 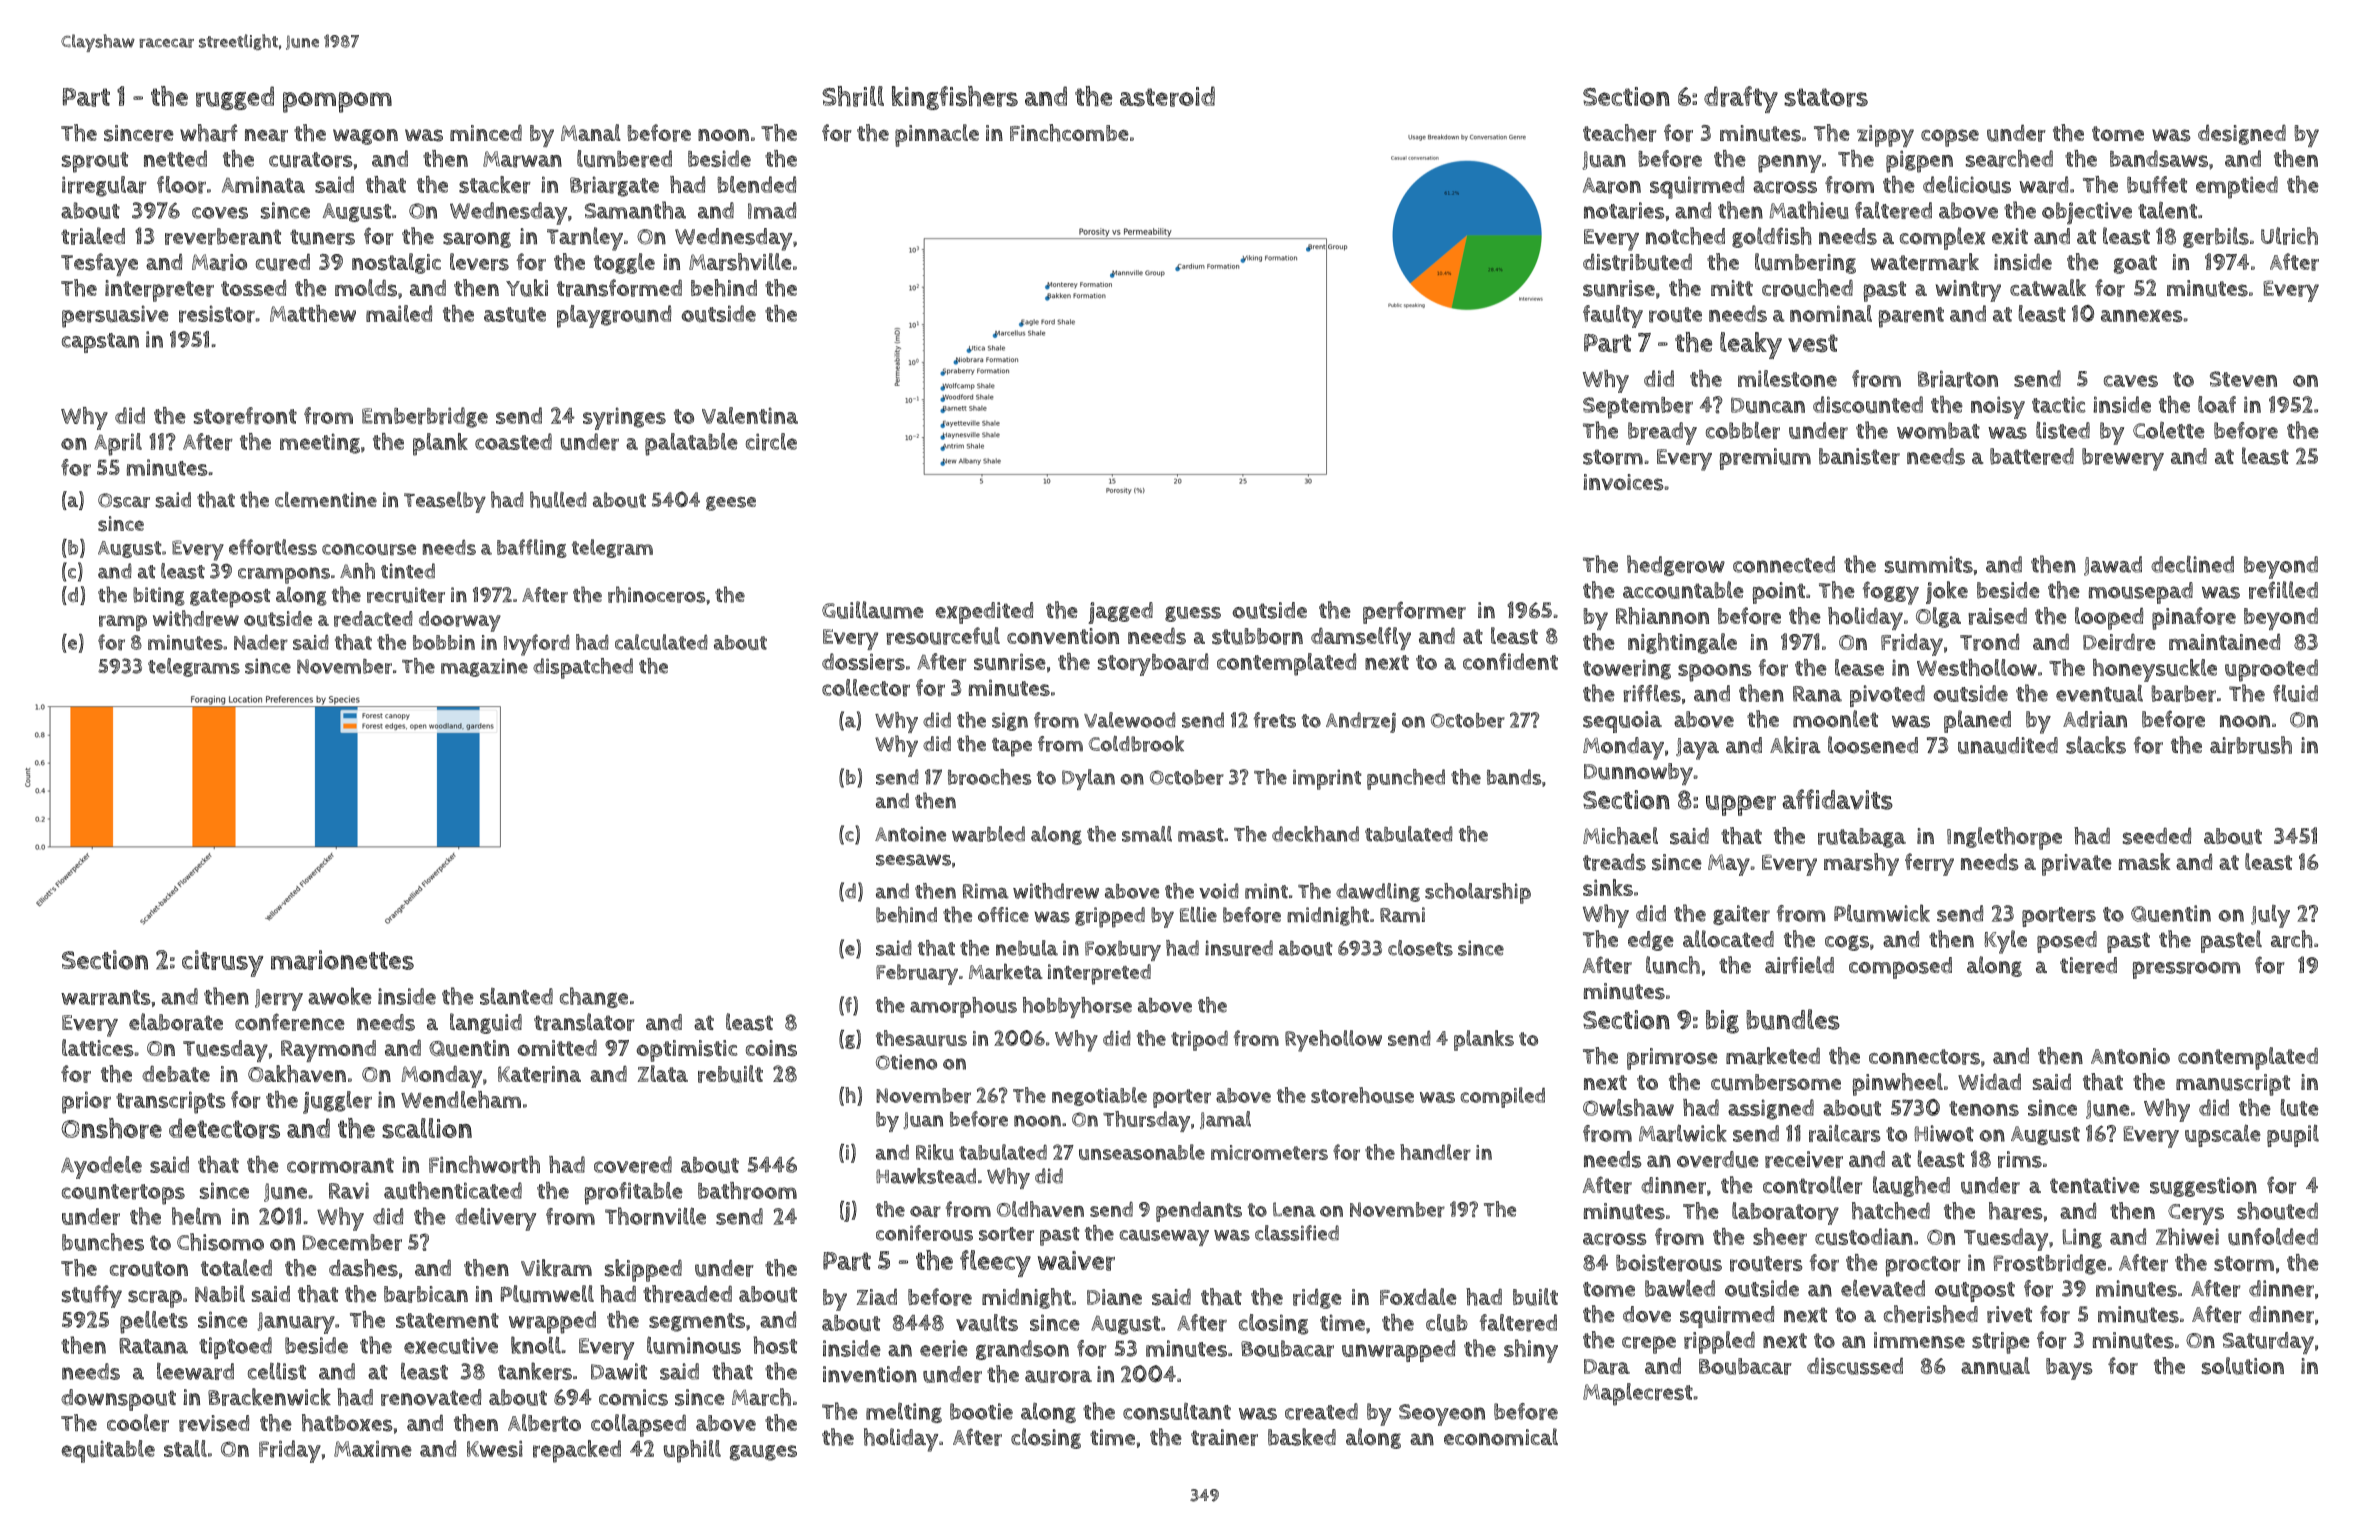 What do you see at coordinates (740, 262) in the screenshot?
I see `Marshville` at bounding box center [740, 262].
